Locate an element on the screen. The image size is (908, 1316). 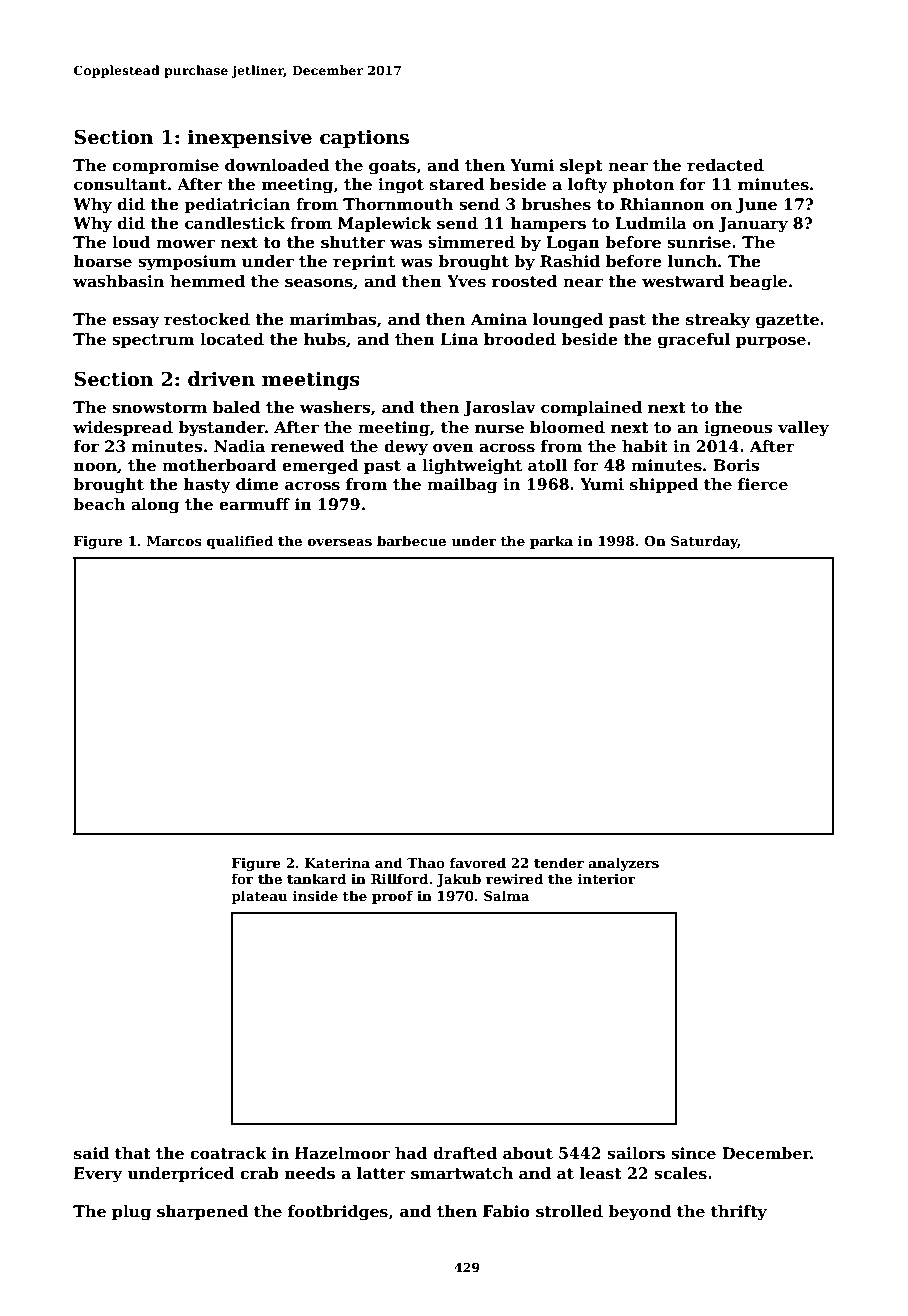
Salma is located at coordinates (507, 895).
